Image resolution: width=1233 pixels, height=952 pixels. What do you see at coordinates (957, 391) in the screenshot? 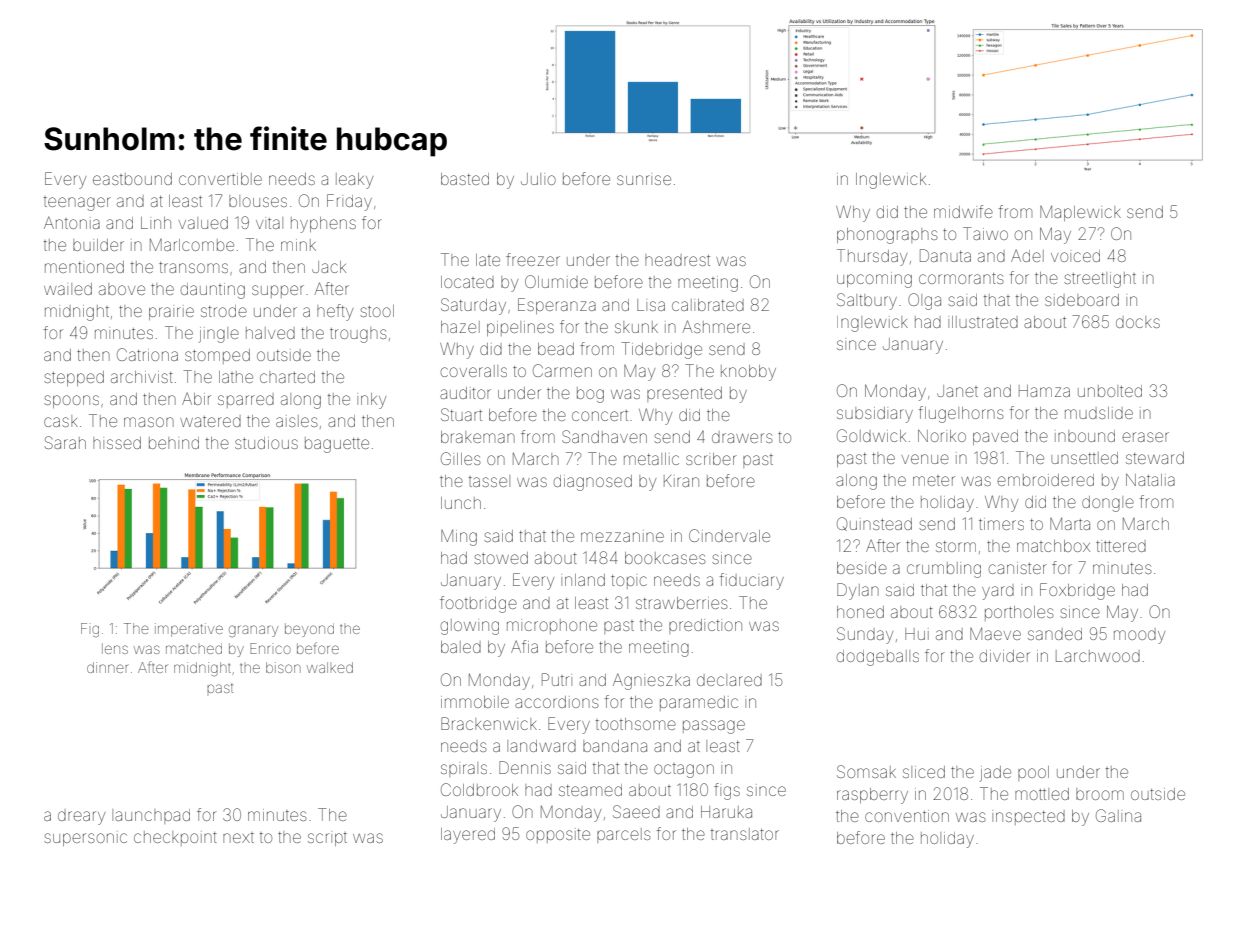
I see `Janet` at bounding box center [957, 391].
